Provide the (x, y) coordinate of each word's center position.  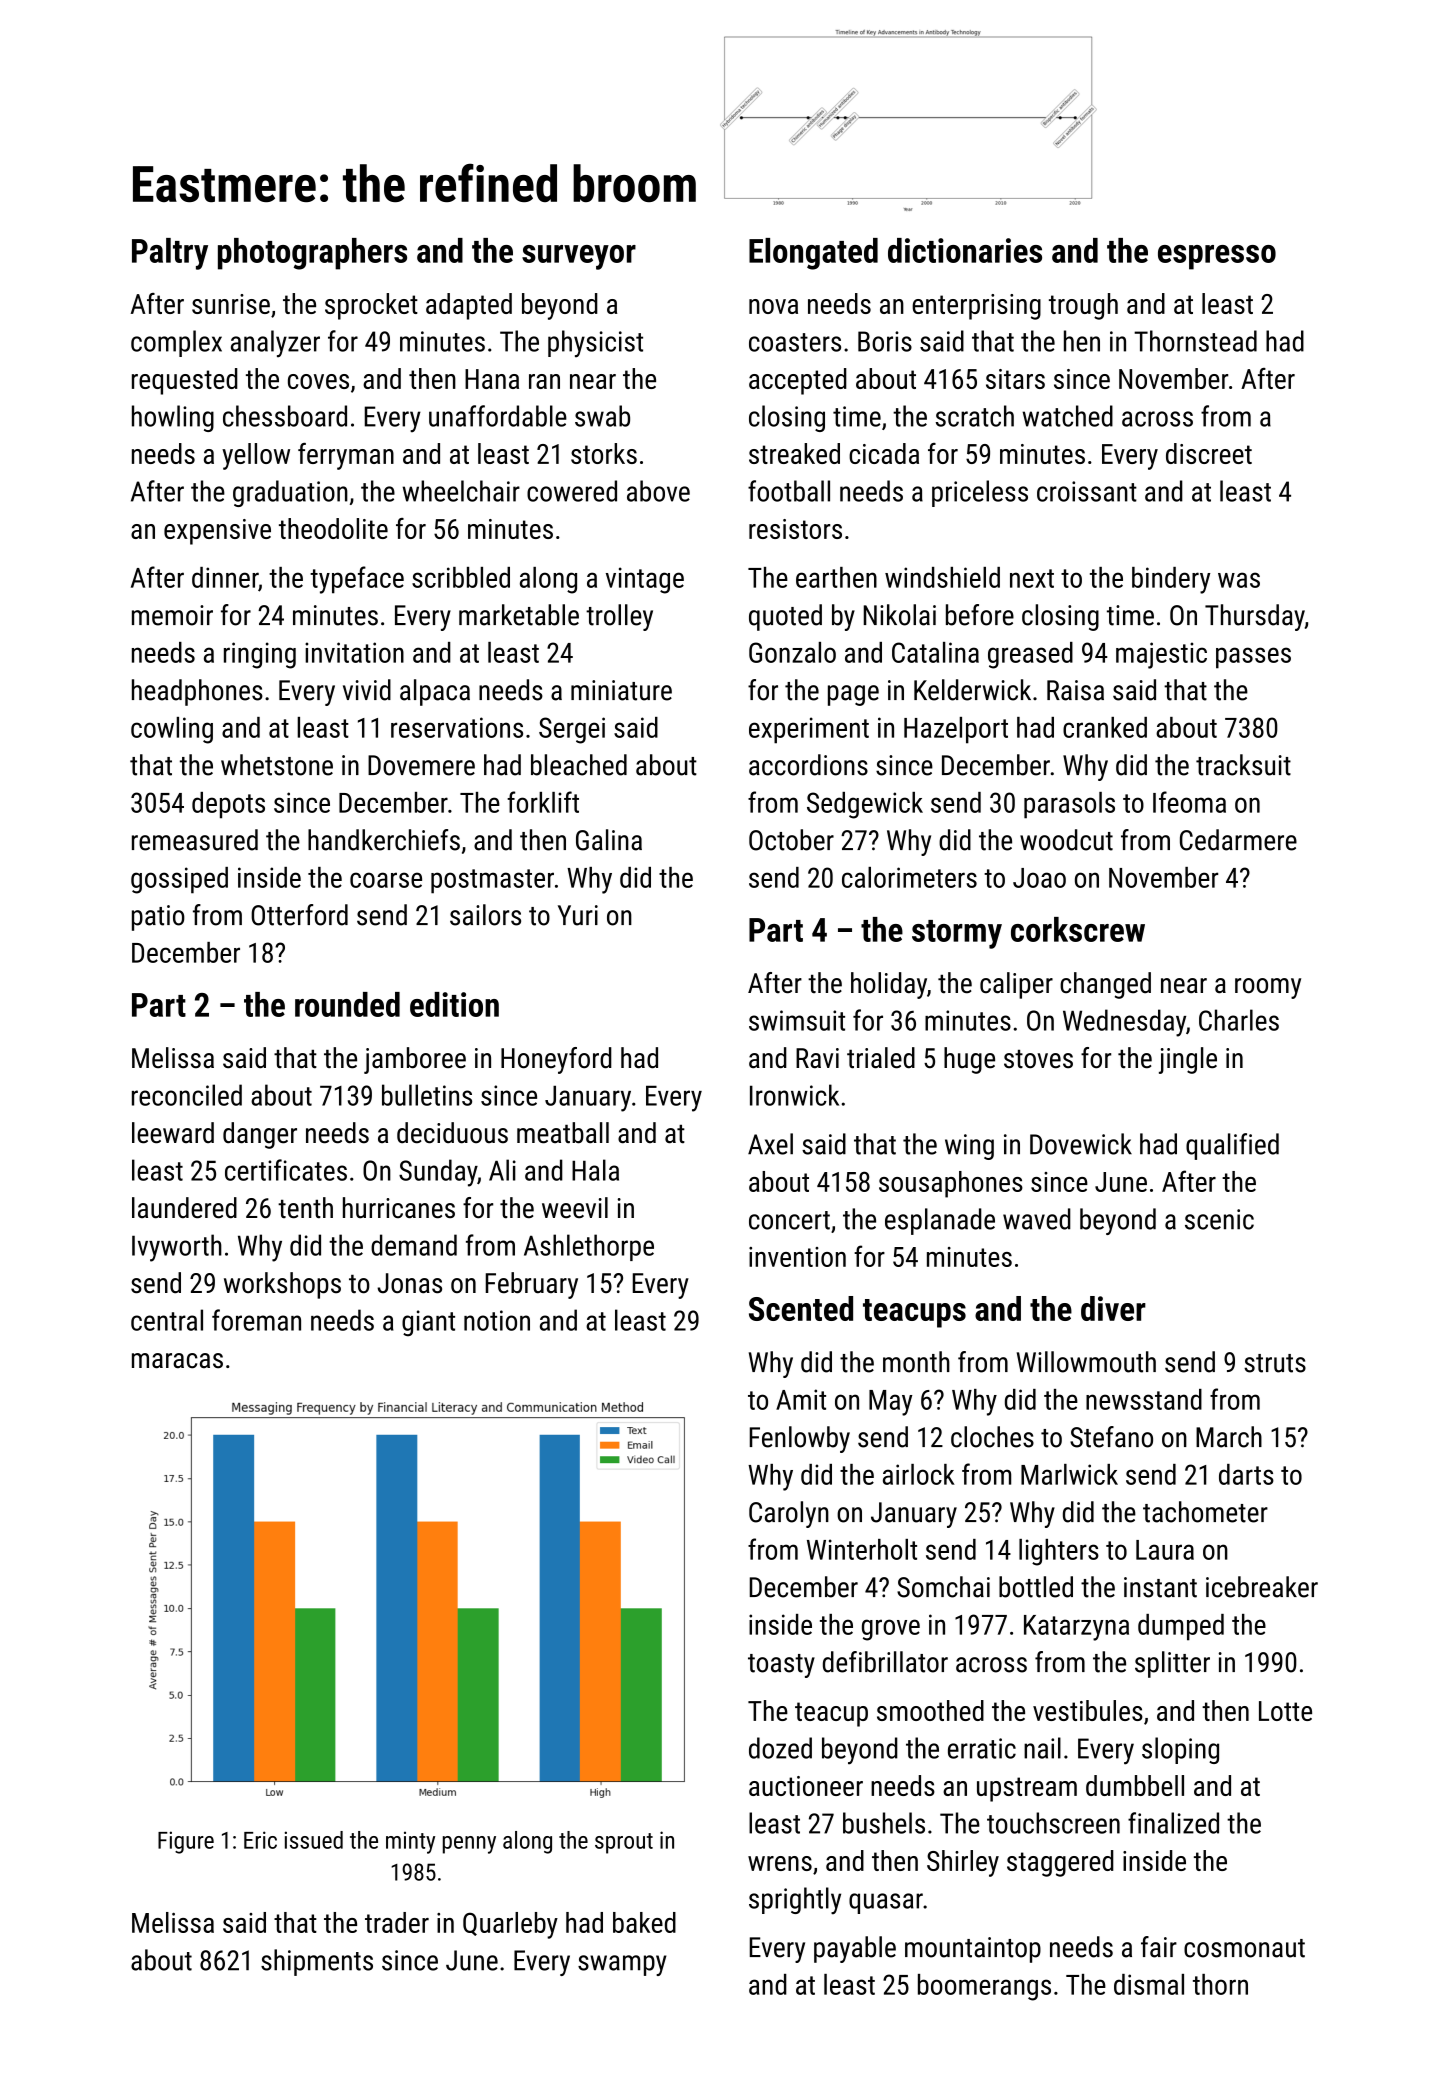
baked (644, 1922)
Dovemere (421, 765)
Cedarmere (1238, 840)
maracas (177, 1361)
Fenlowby (800, 1439)
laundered (184, 1208)
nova (773, 306)
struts (1275, 1363)
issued (314, 1840)
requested (185, 381)
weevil (575, 1208)
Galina (609, 840)
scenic (1219, 1219)
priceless (980, 493)
